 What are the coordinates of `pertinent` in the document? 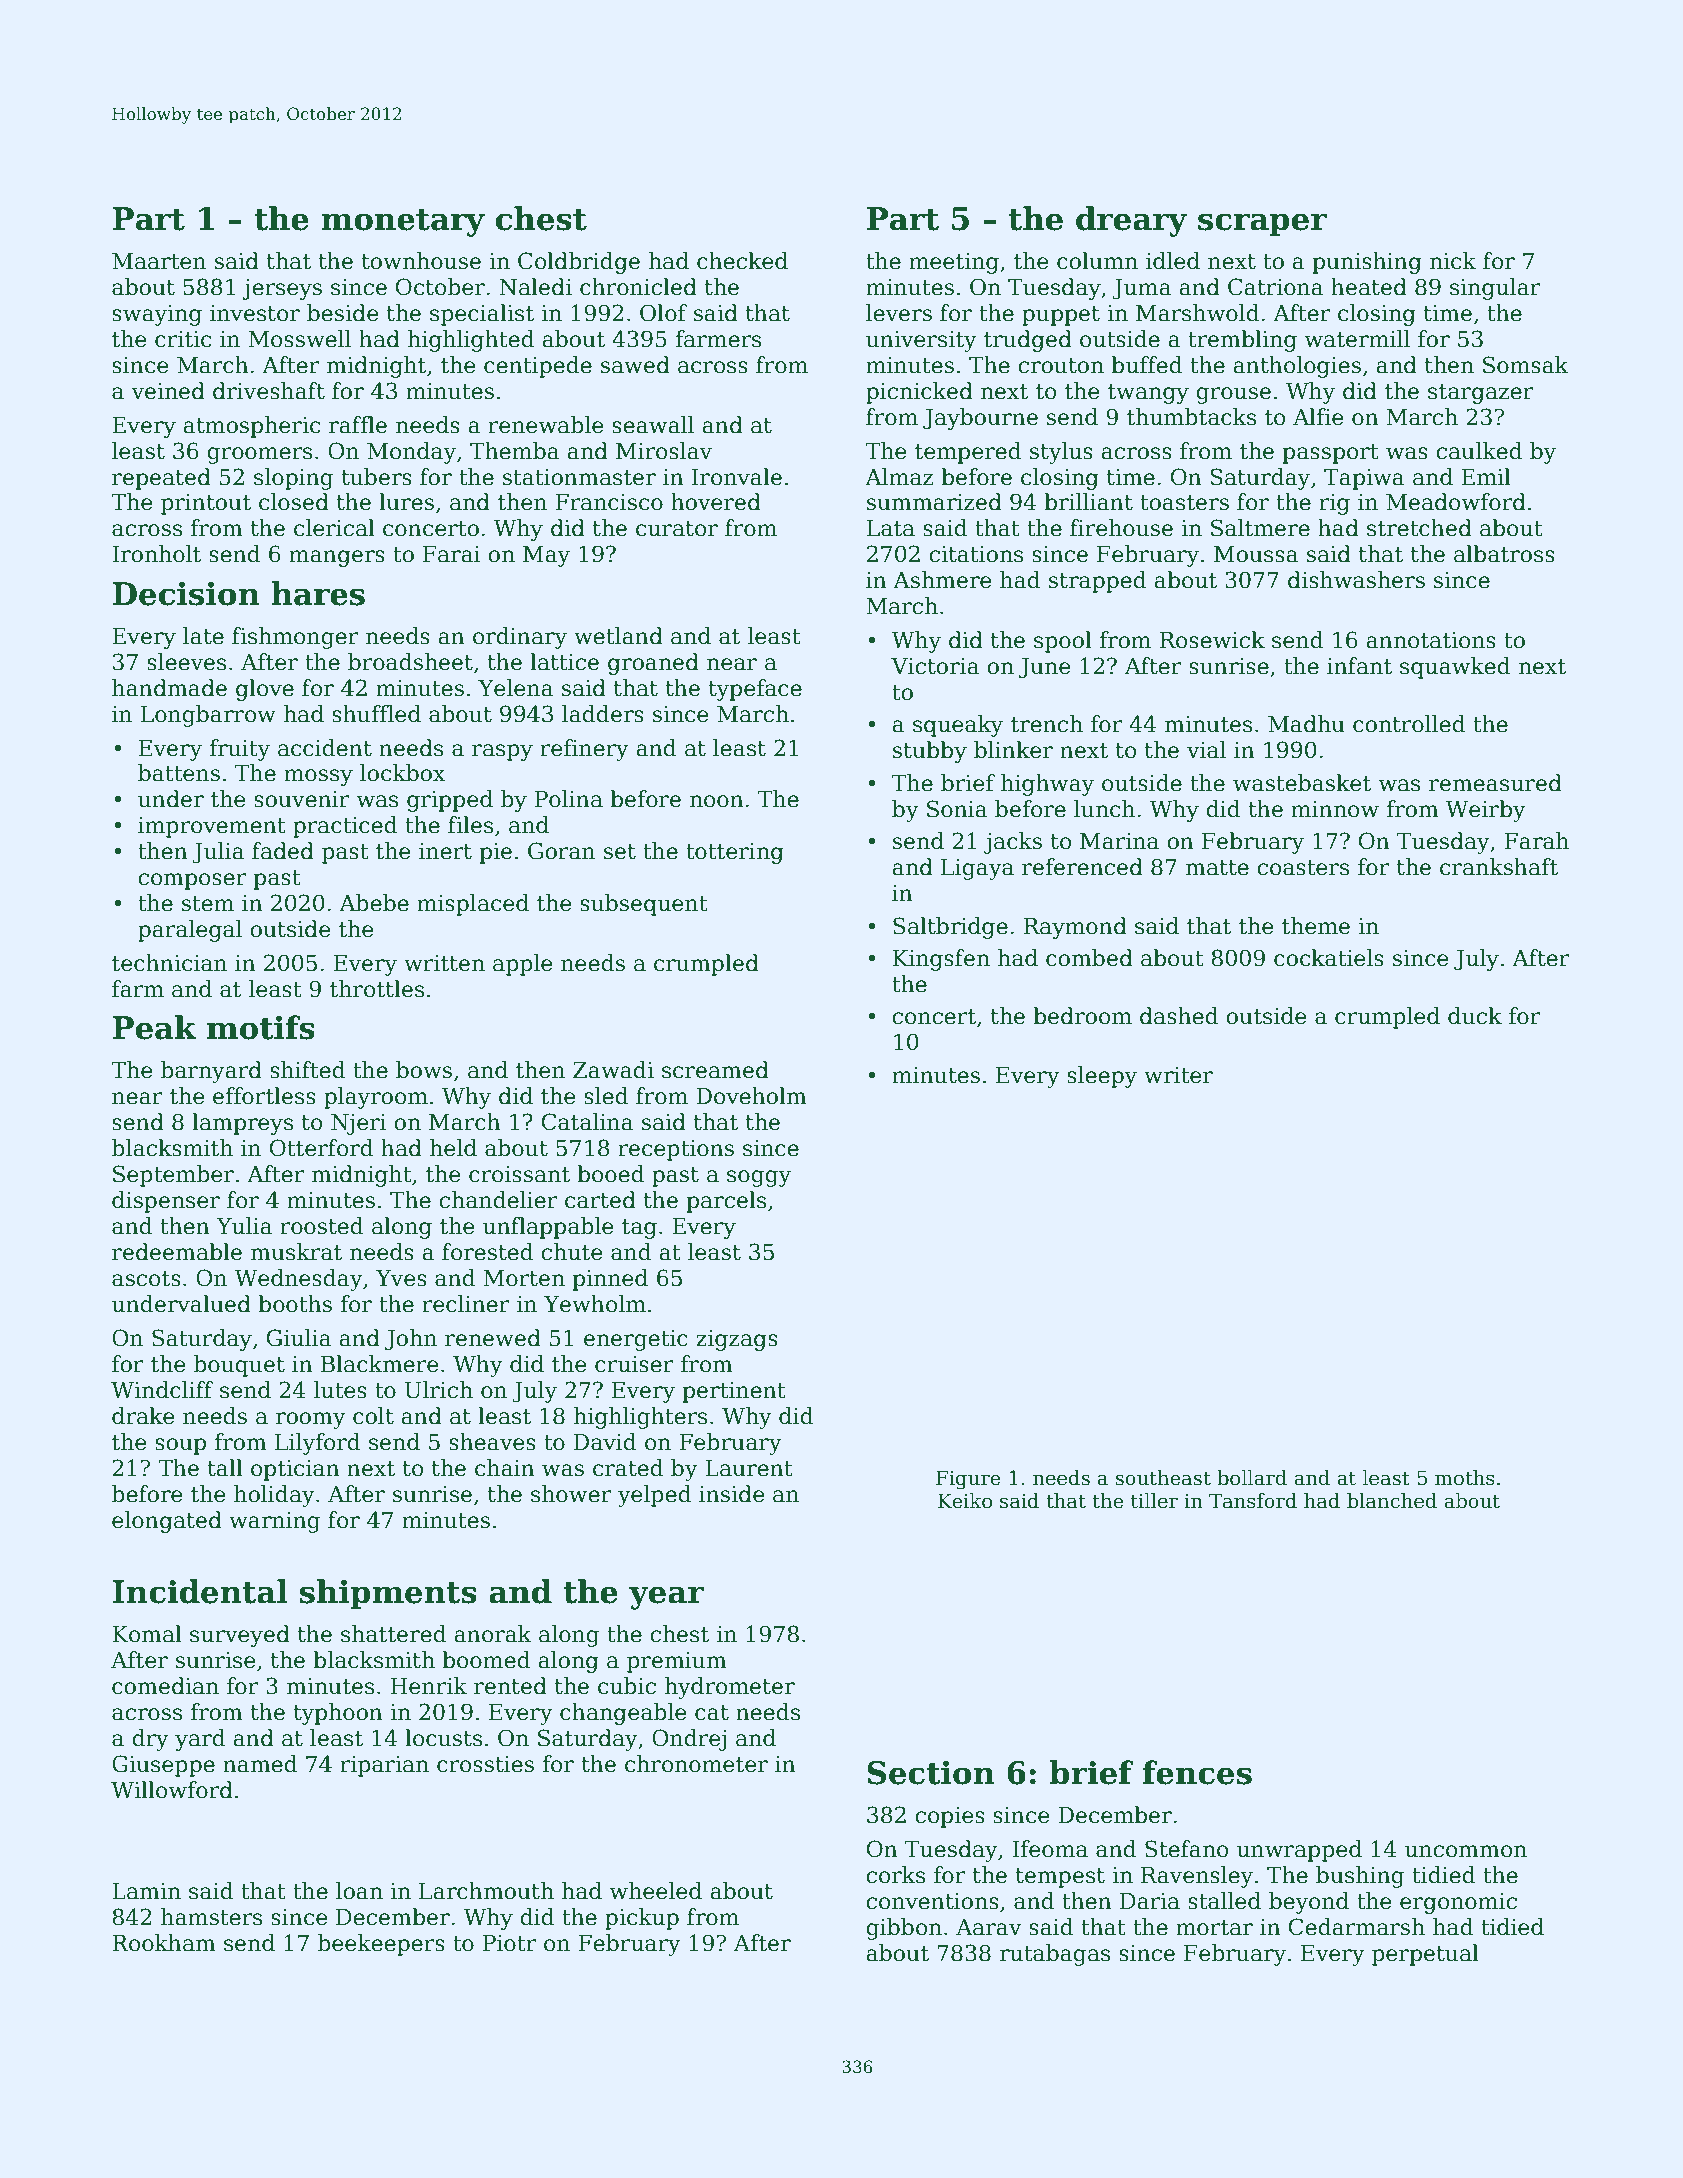 It's located at (734, 1392).
